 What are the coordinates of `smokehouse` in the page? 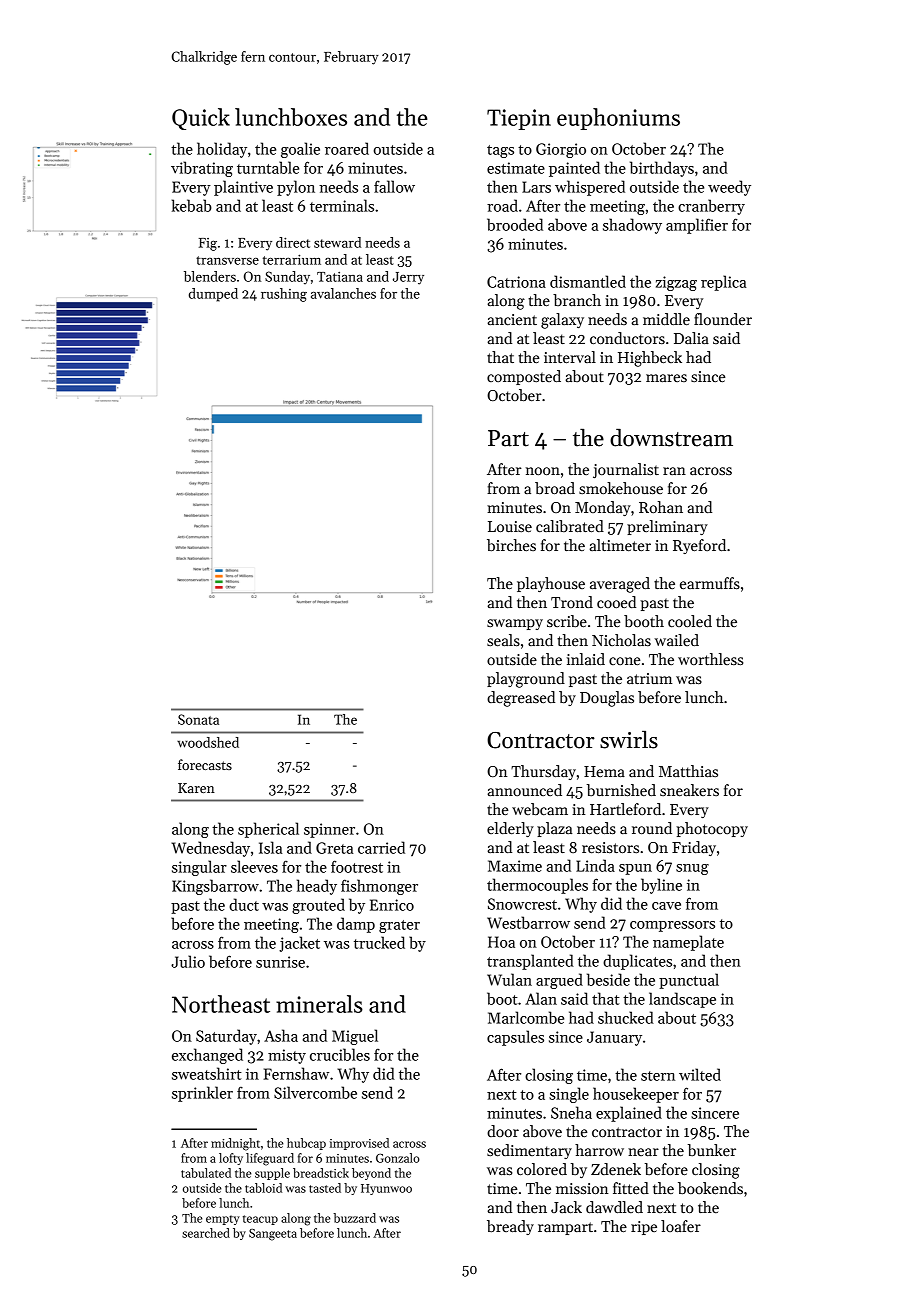 It's located at (621, 488).
